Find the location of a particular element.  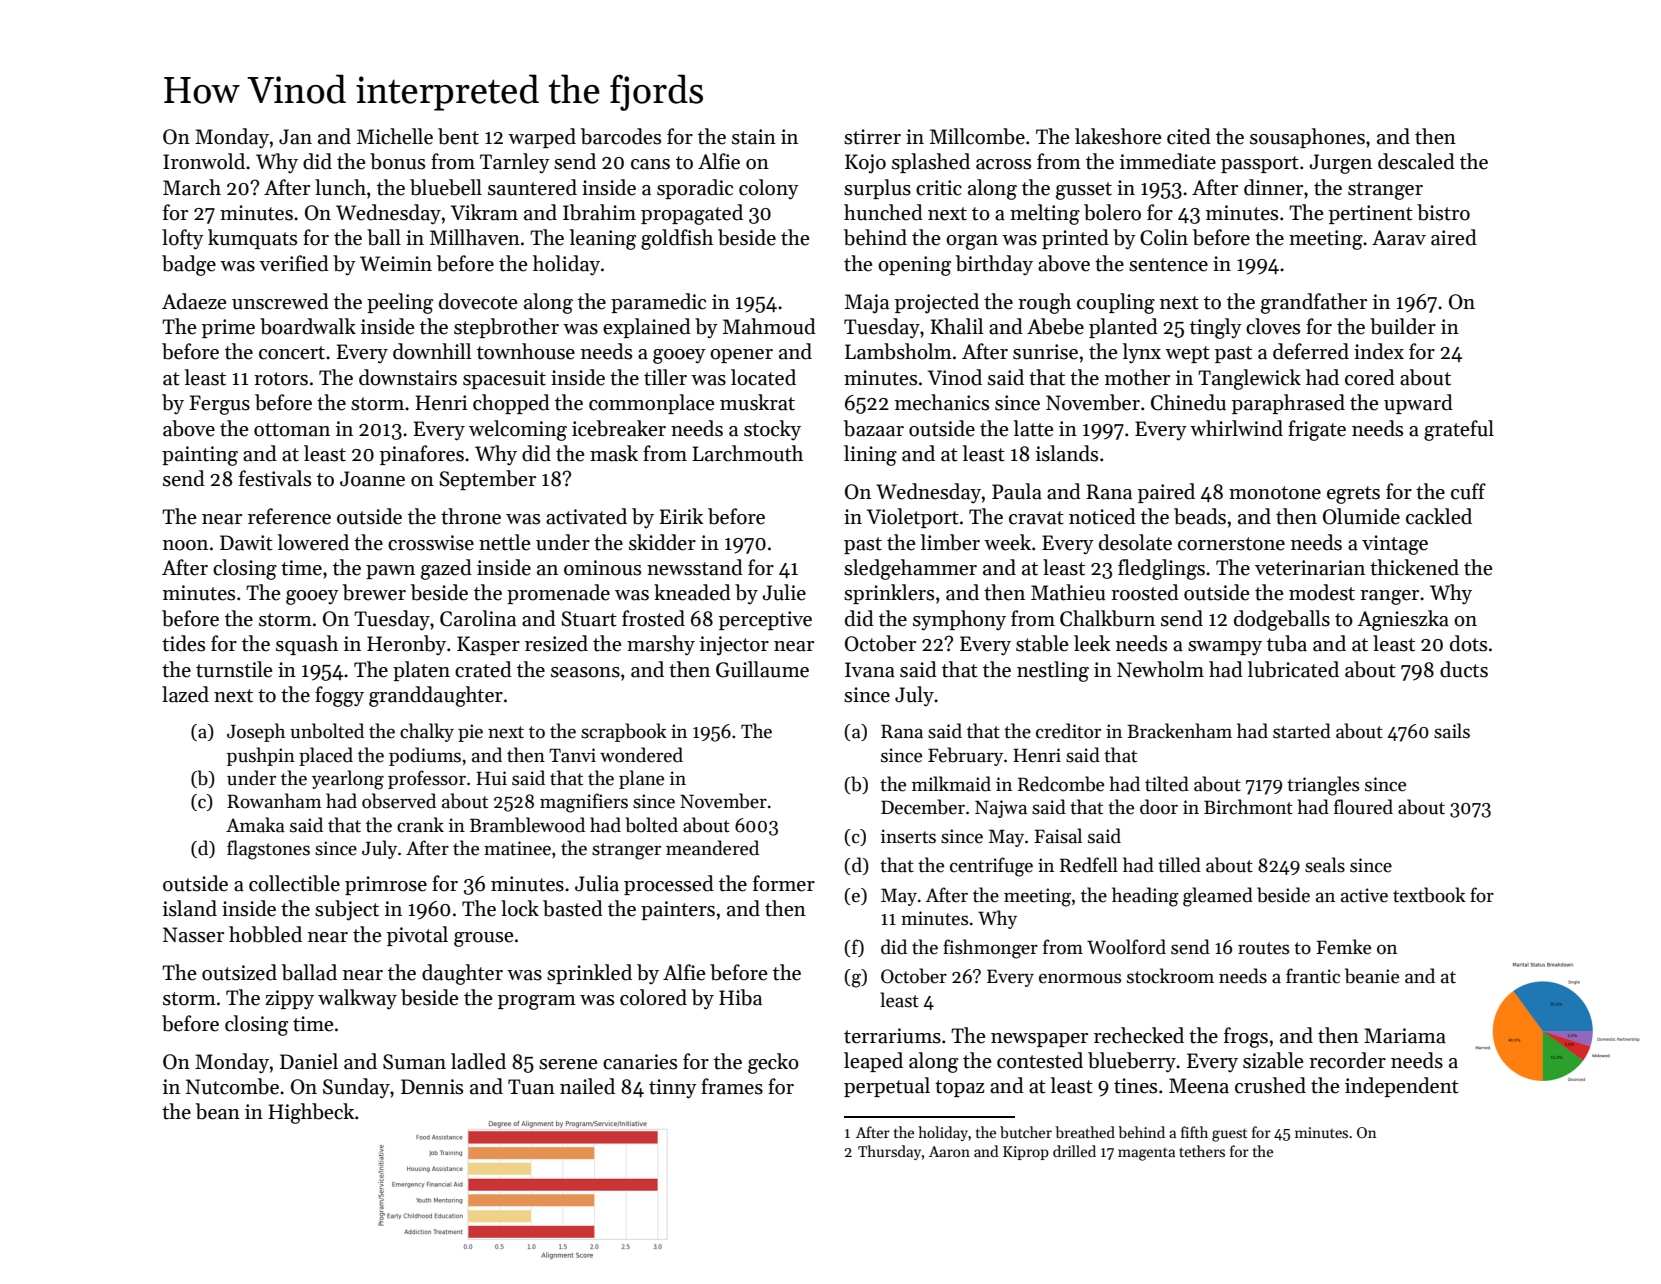

lofty is located at coordinates (183, 239).
